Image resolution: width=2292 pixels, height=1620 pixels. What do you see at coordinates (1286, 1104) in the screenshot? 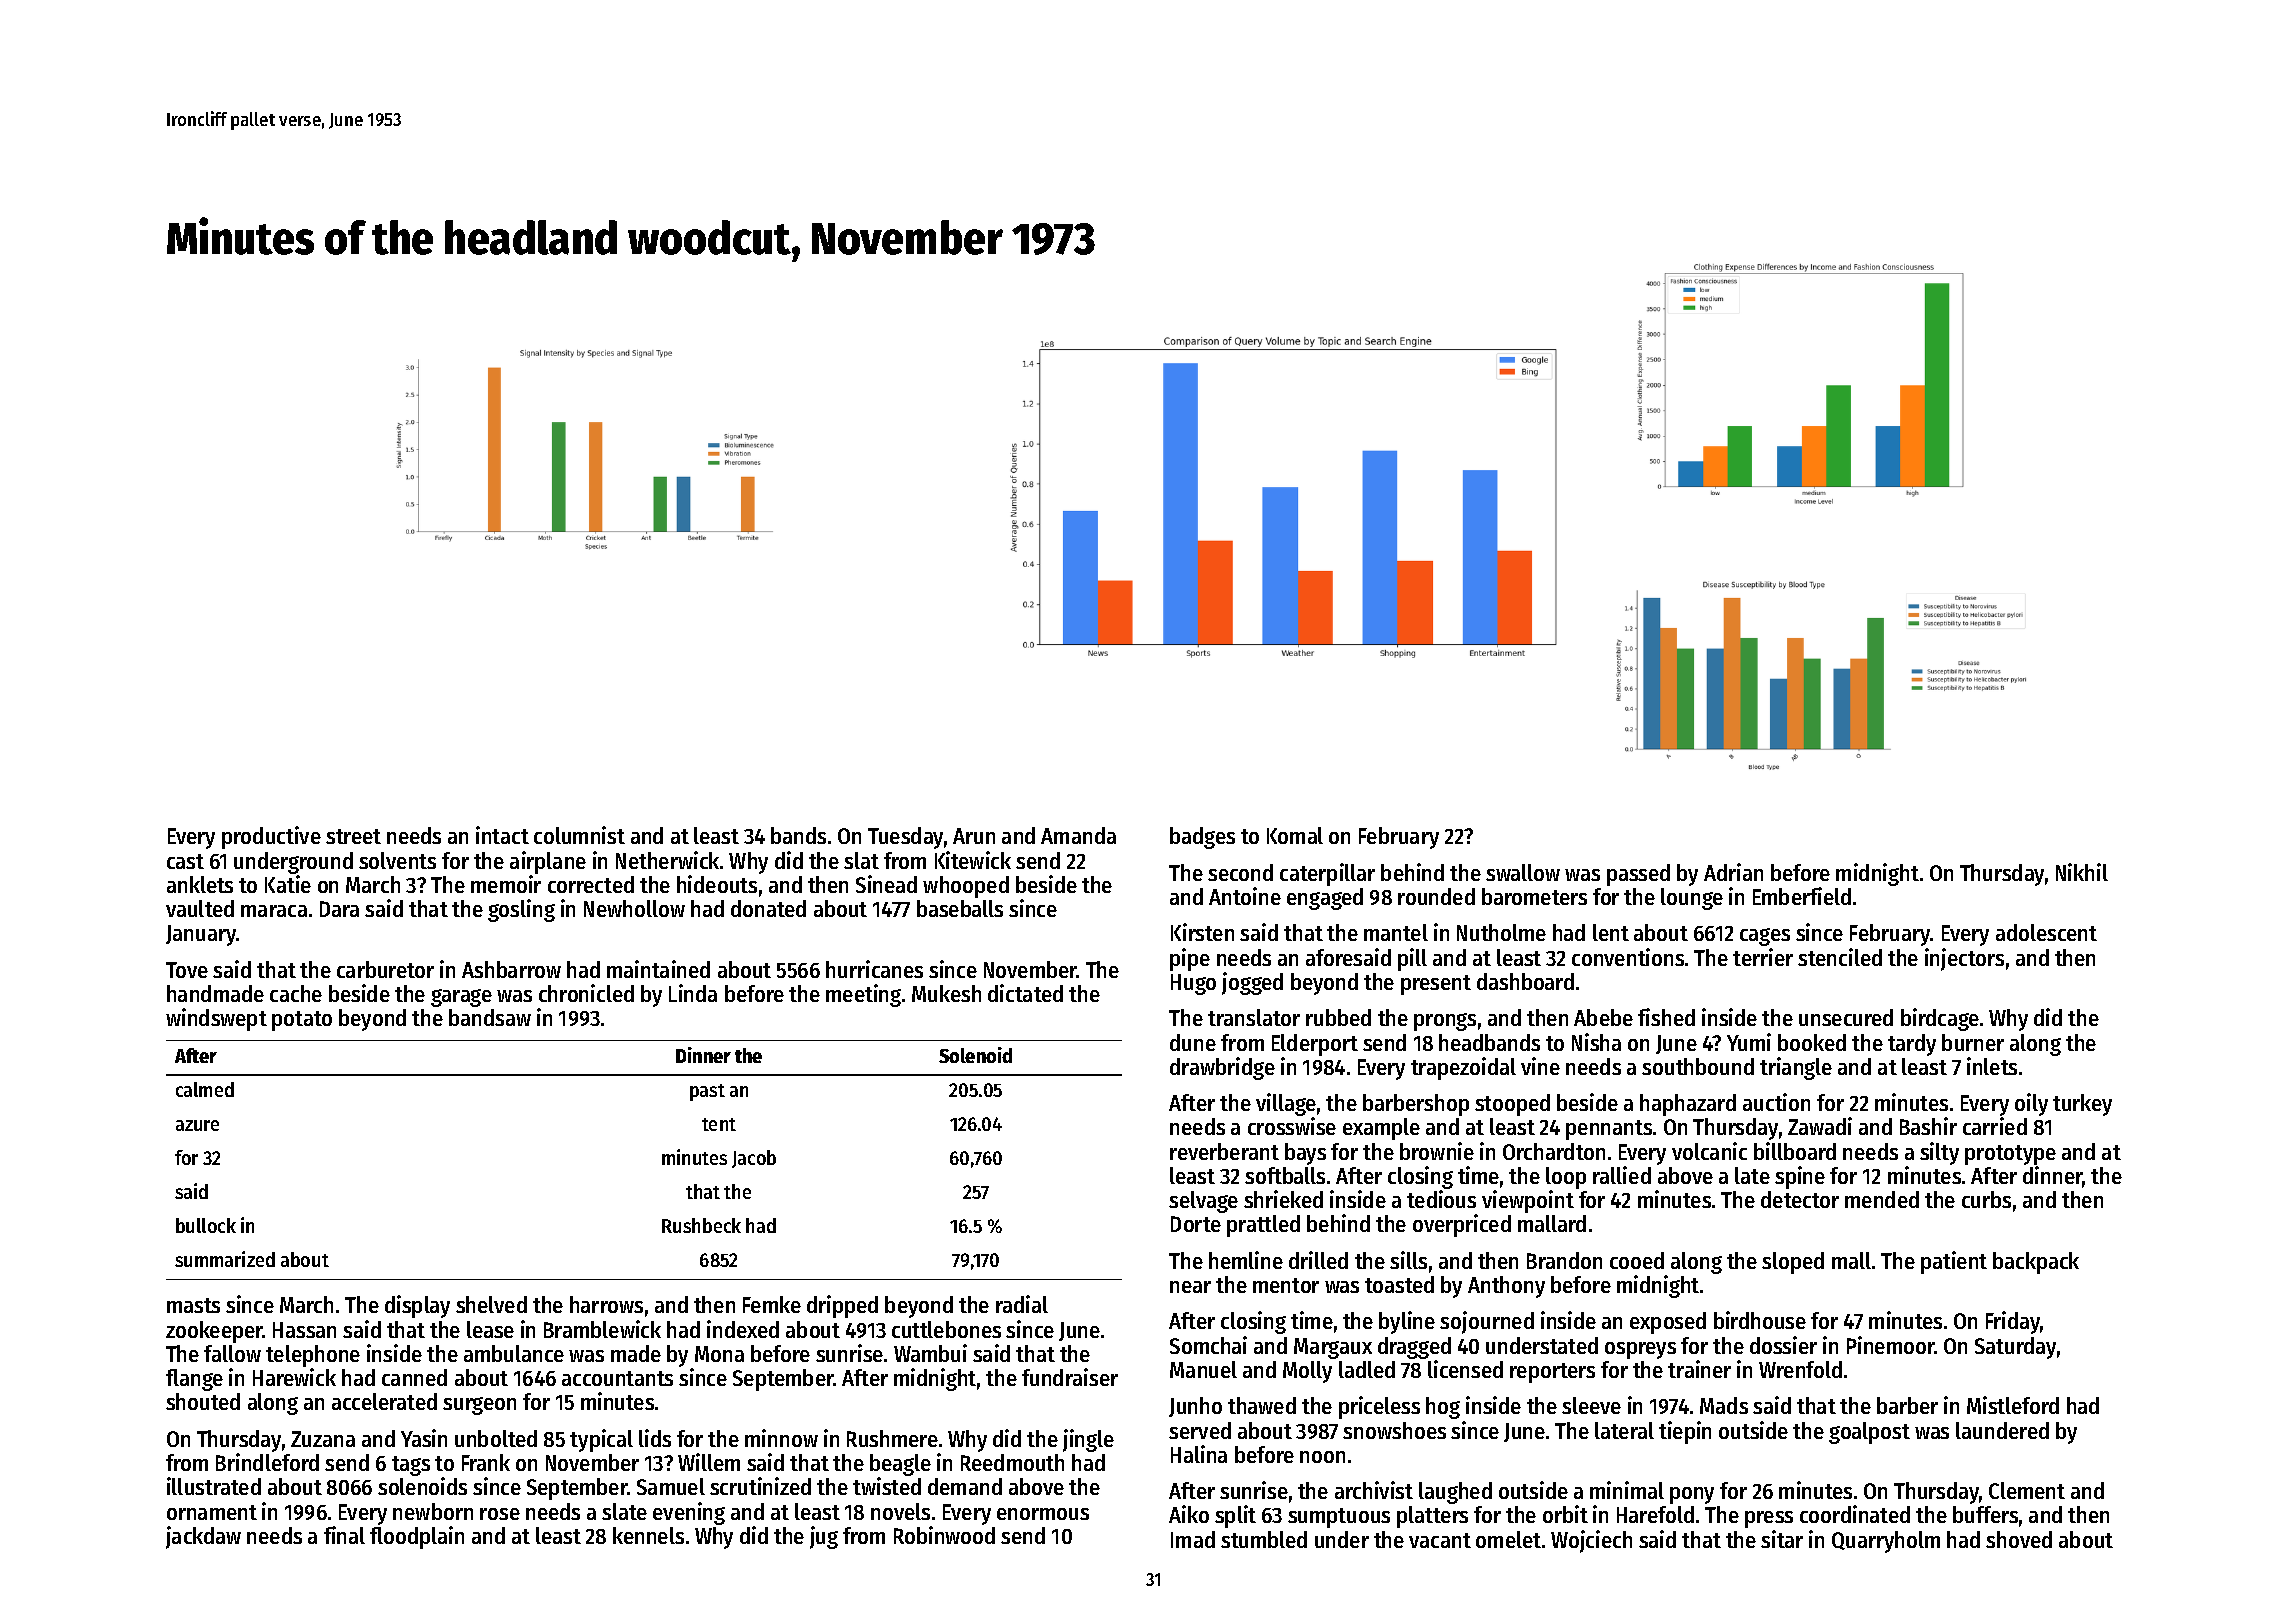
I see `village` at bounding box center [1286, 1104].
